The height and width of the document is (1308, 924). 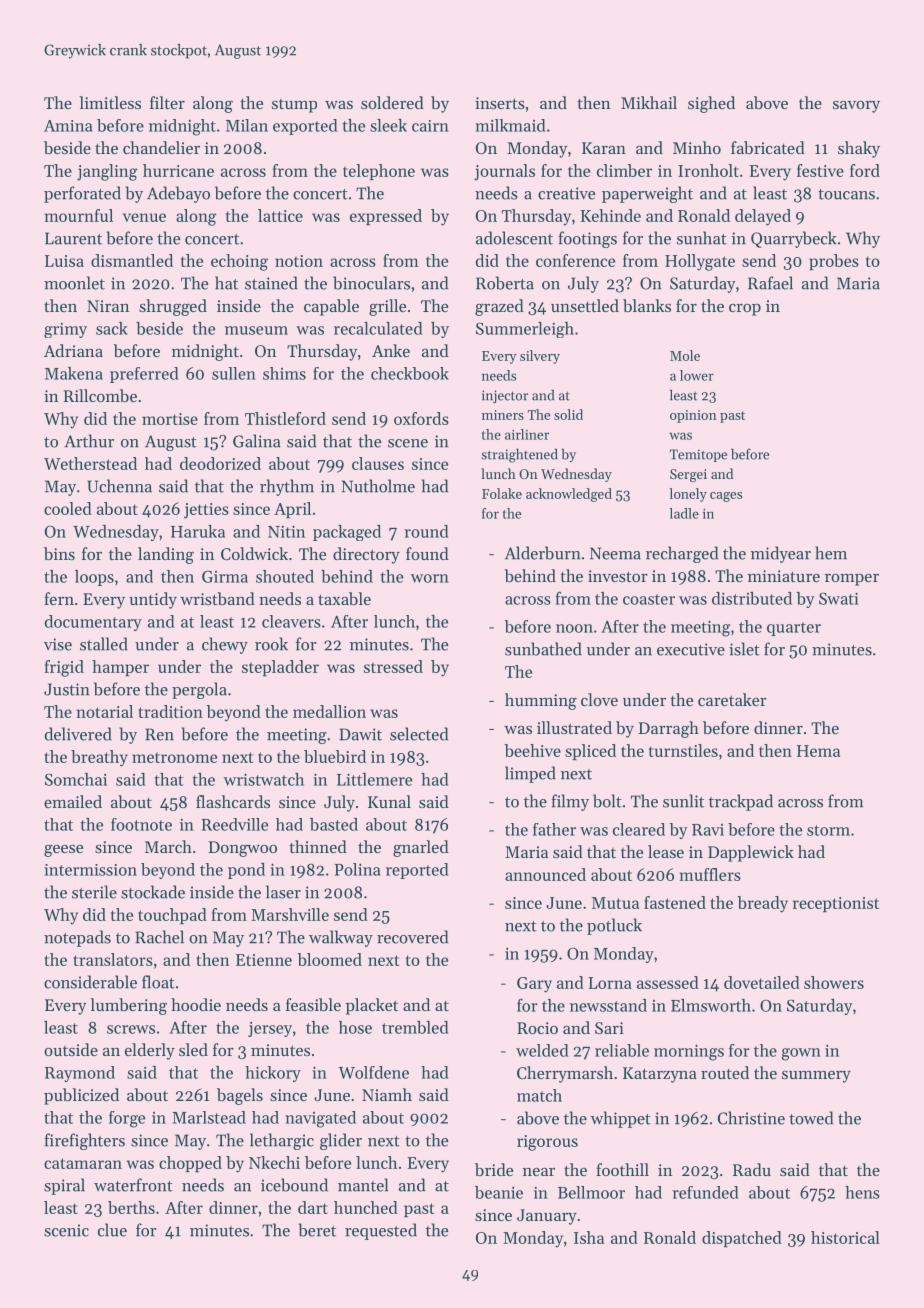 I want to click on Christine, so click(x=751, y=1118).
